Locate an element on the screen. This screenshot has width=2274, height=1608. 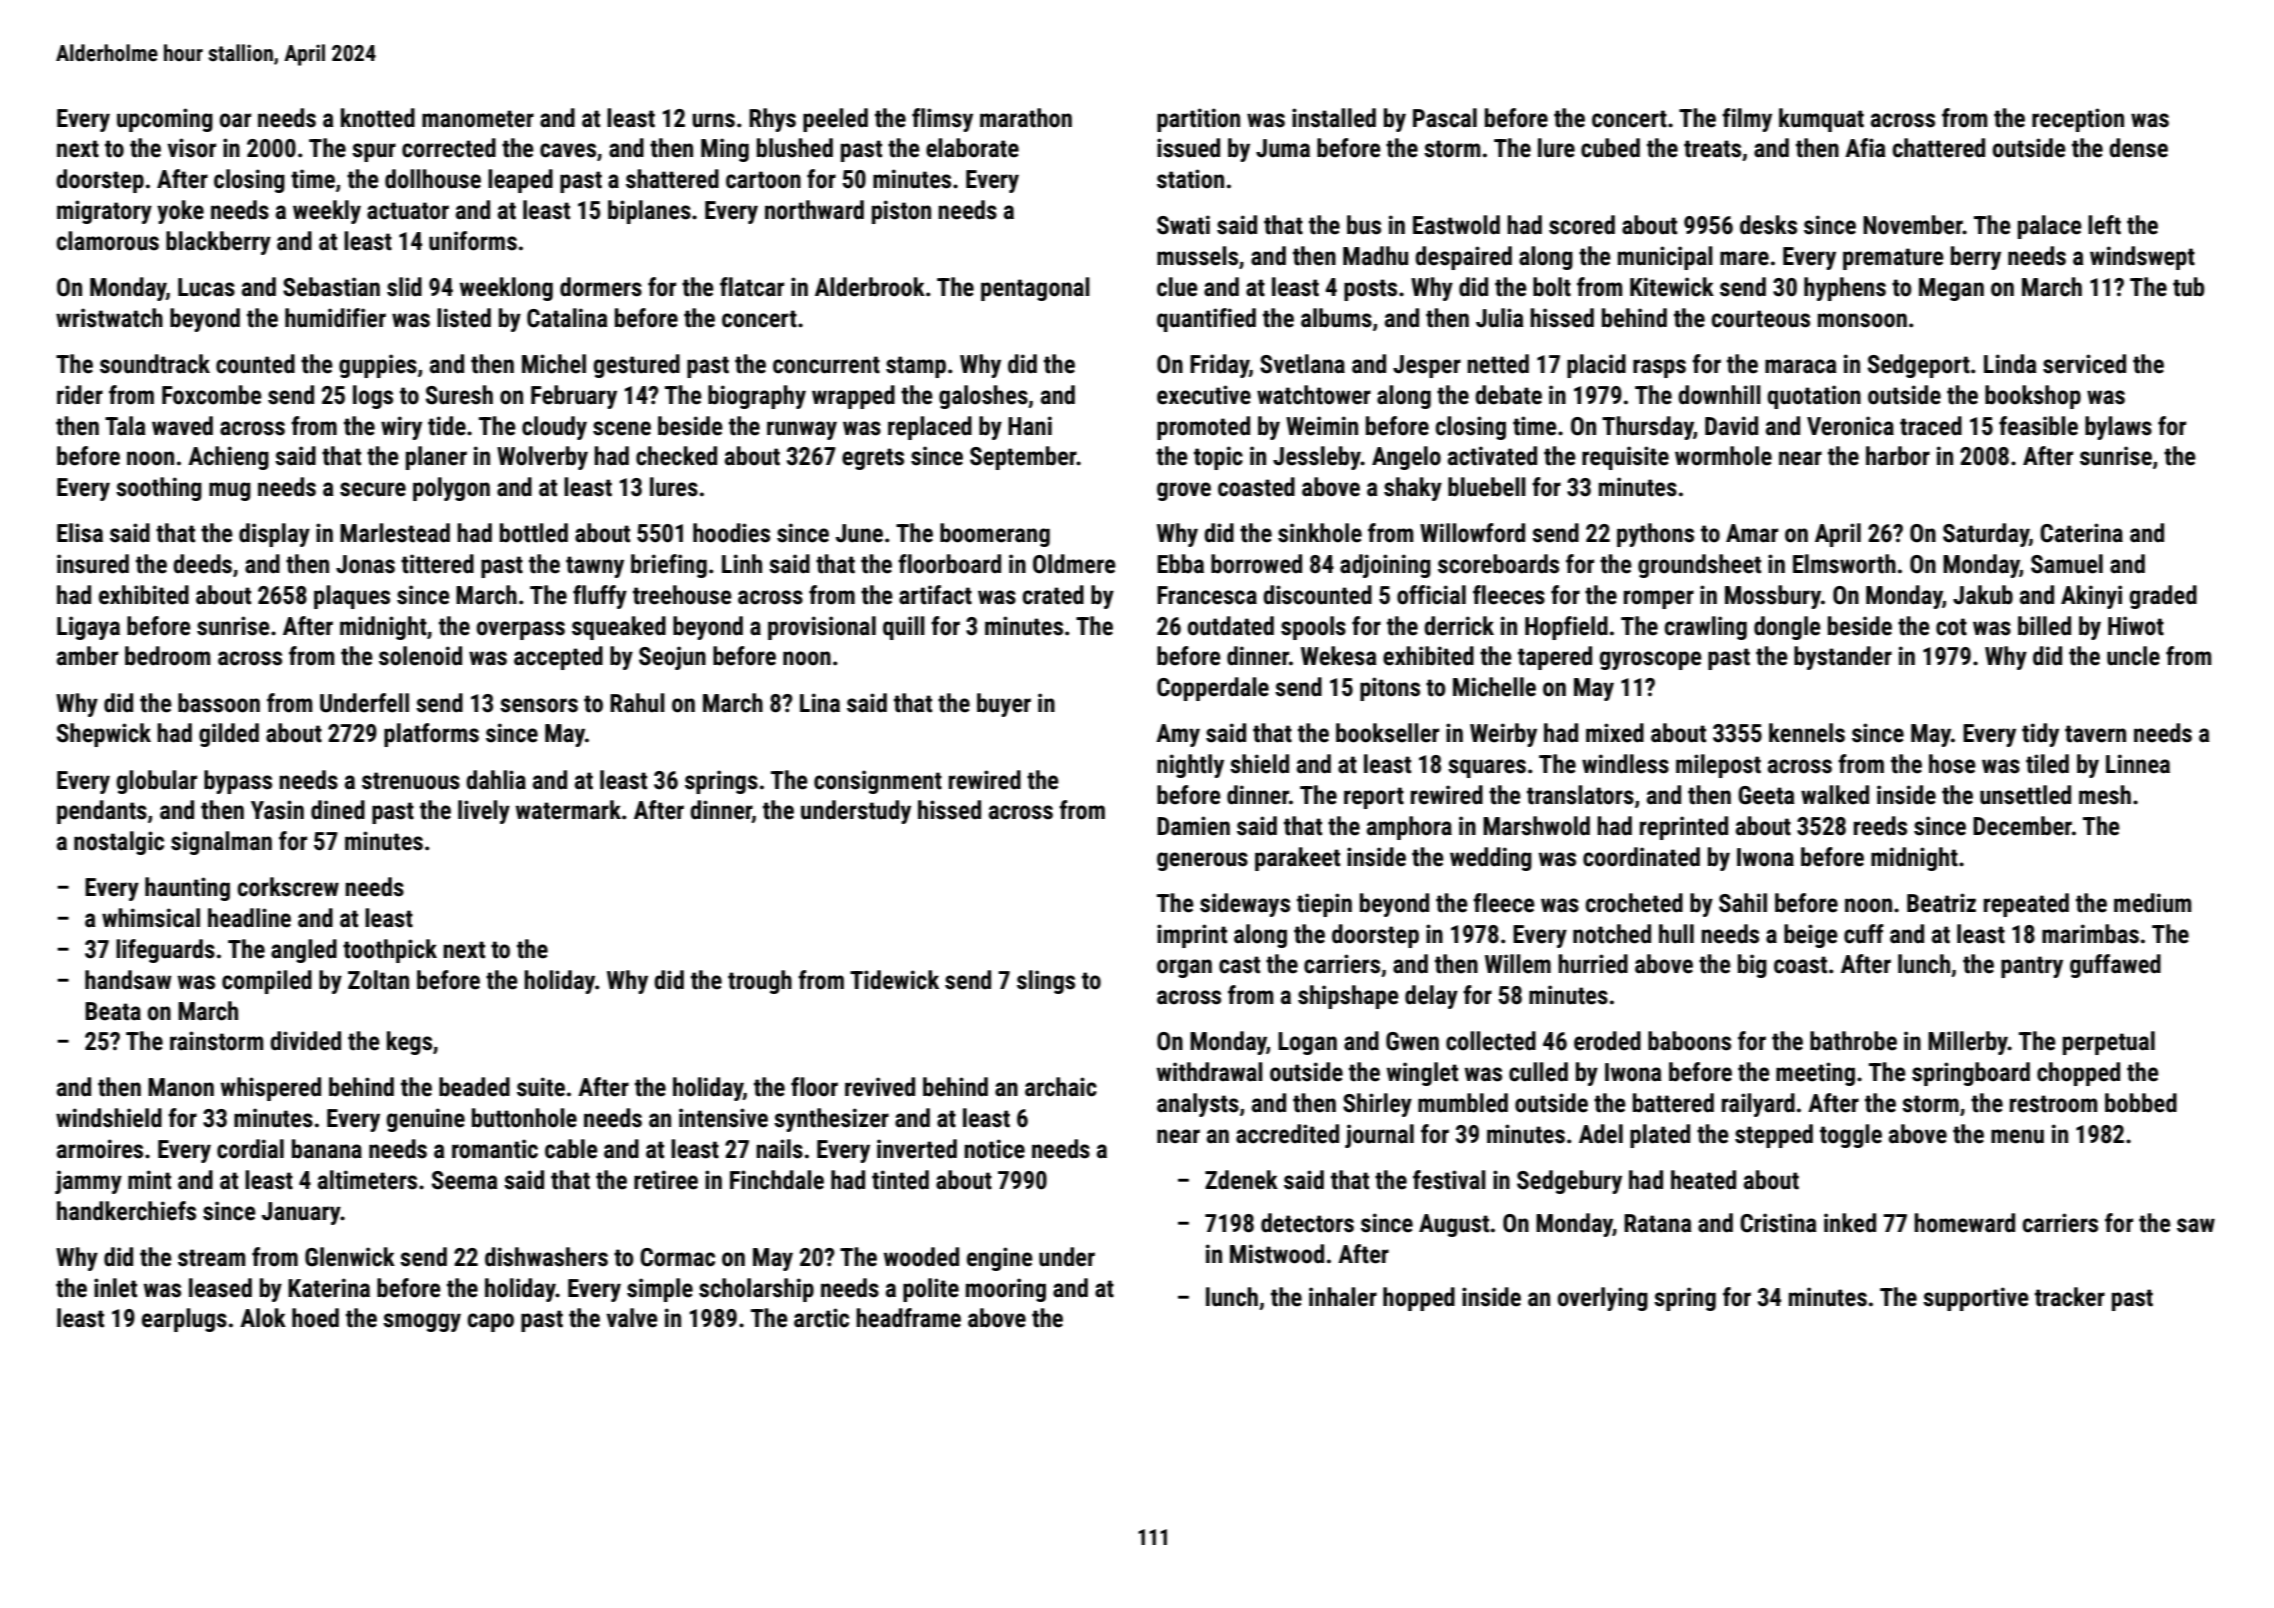
weekly is located at coordinates (327, 212).
